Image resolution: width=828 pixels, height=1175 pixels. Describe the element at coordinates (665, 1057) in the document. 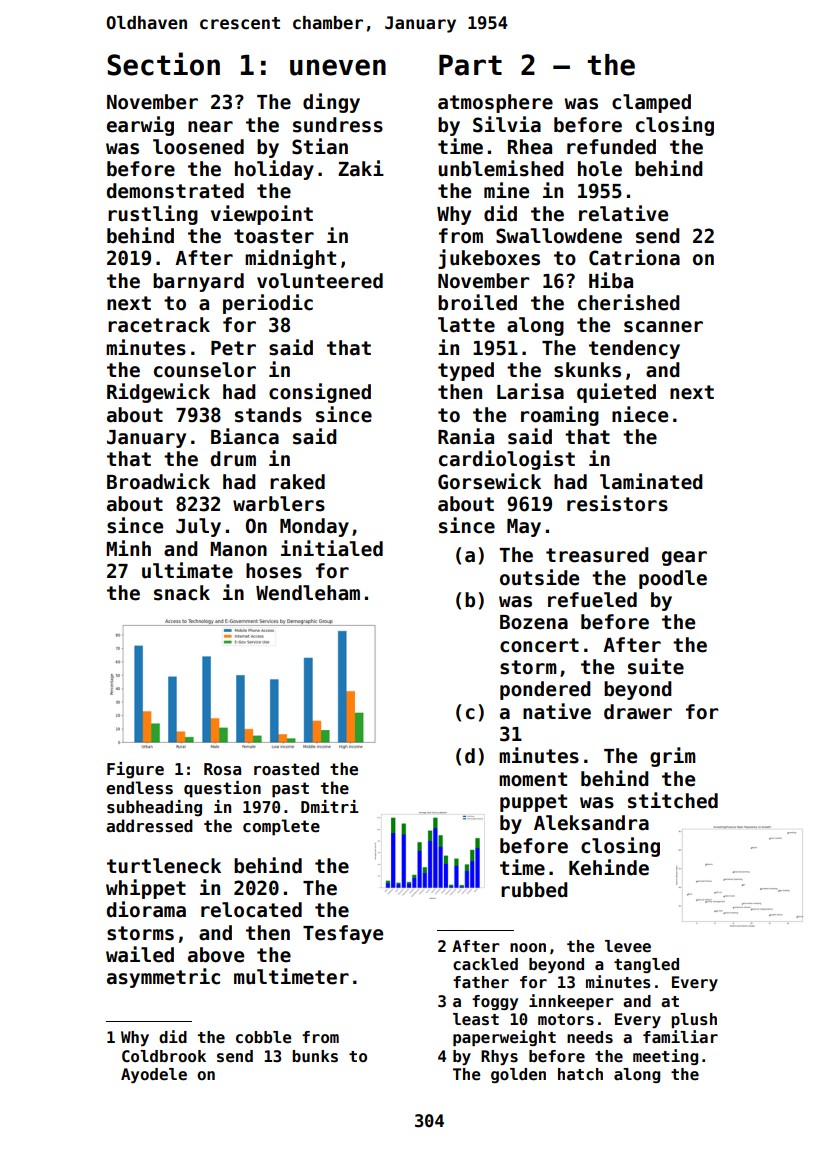

I see `meeting` at that location.
